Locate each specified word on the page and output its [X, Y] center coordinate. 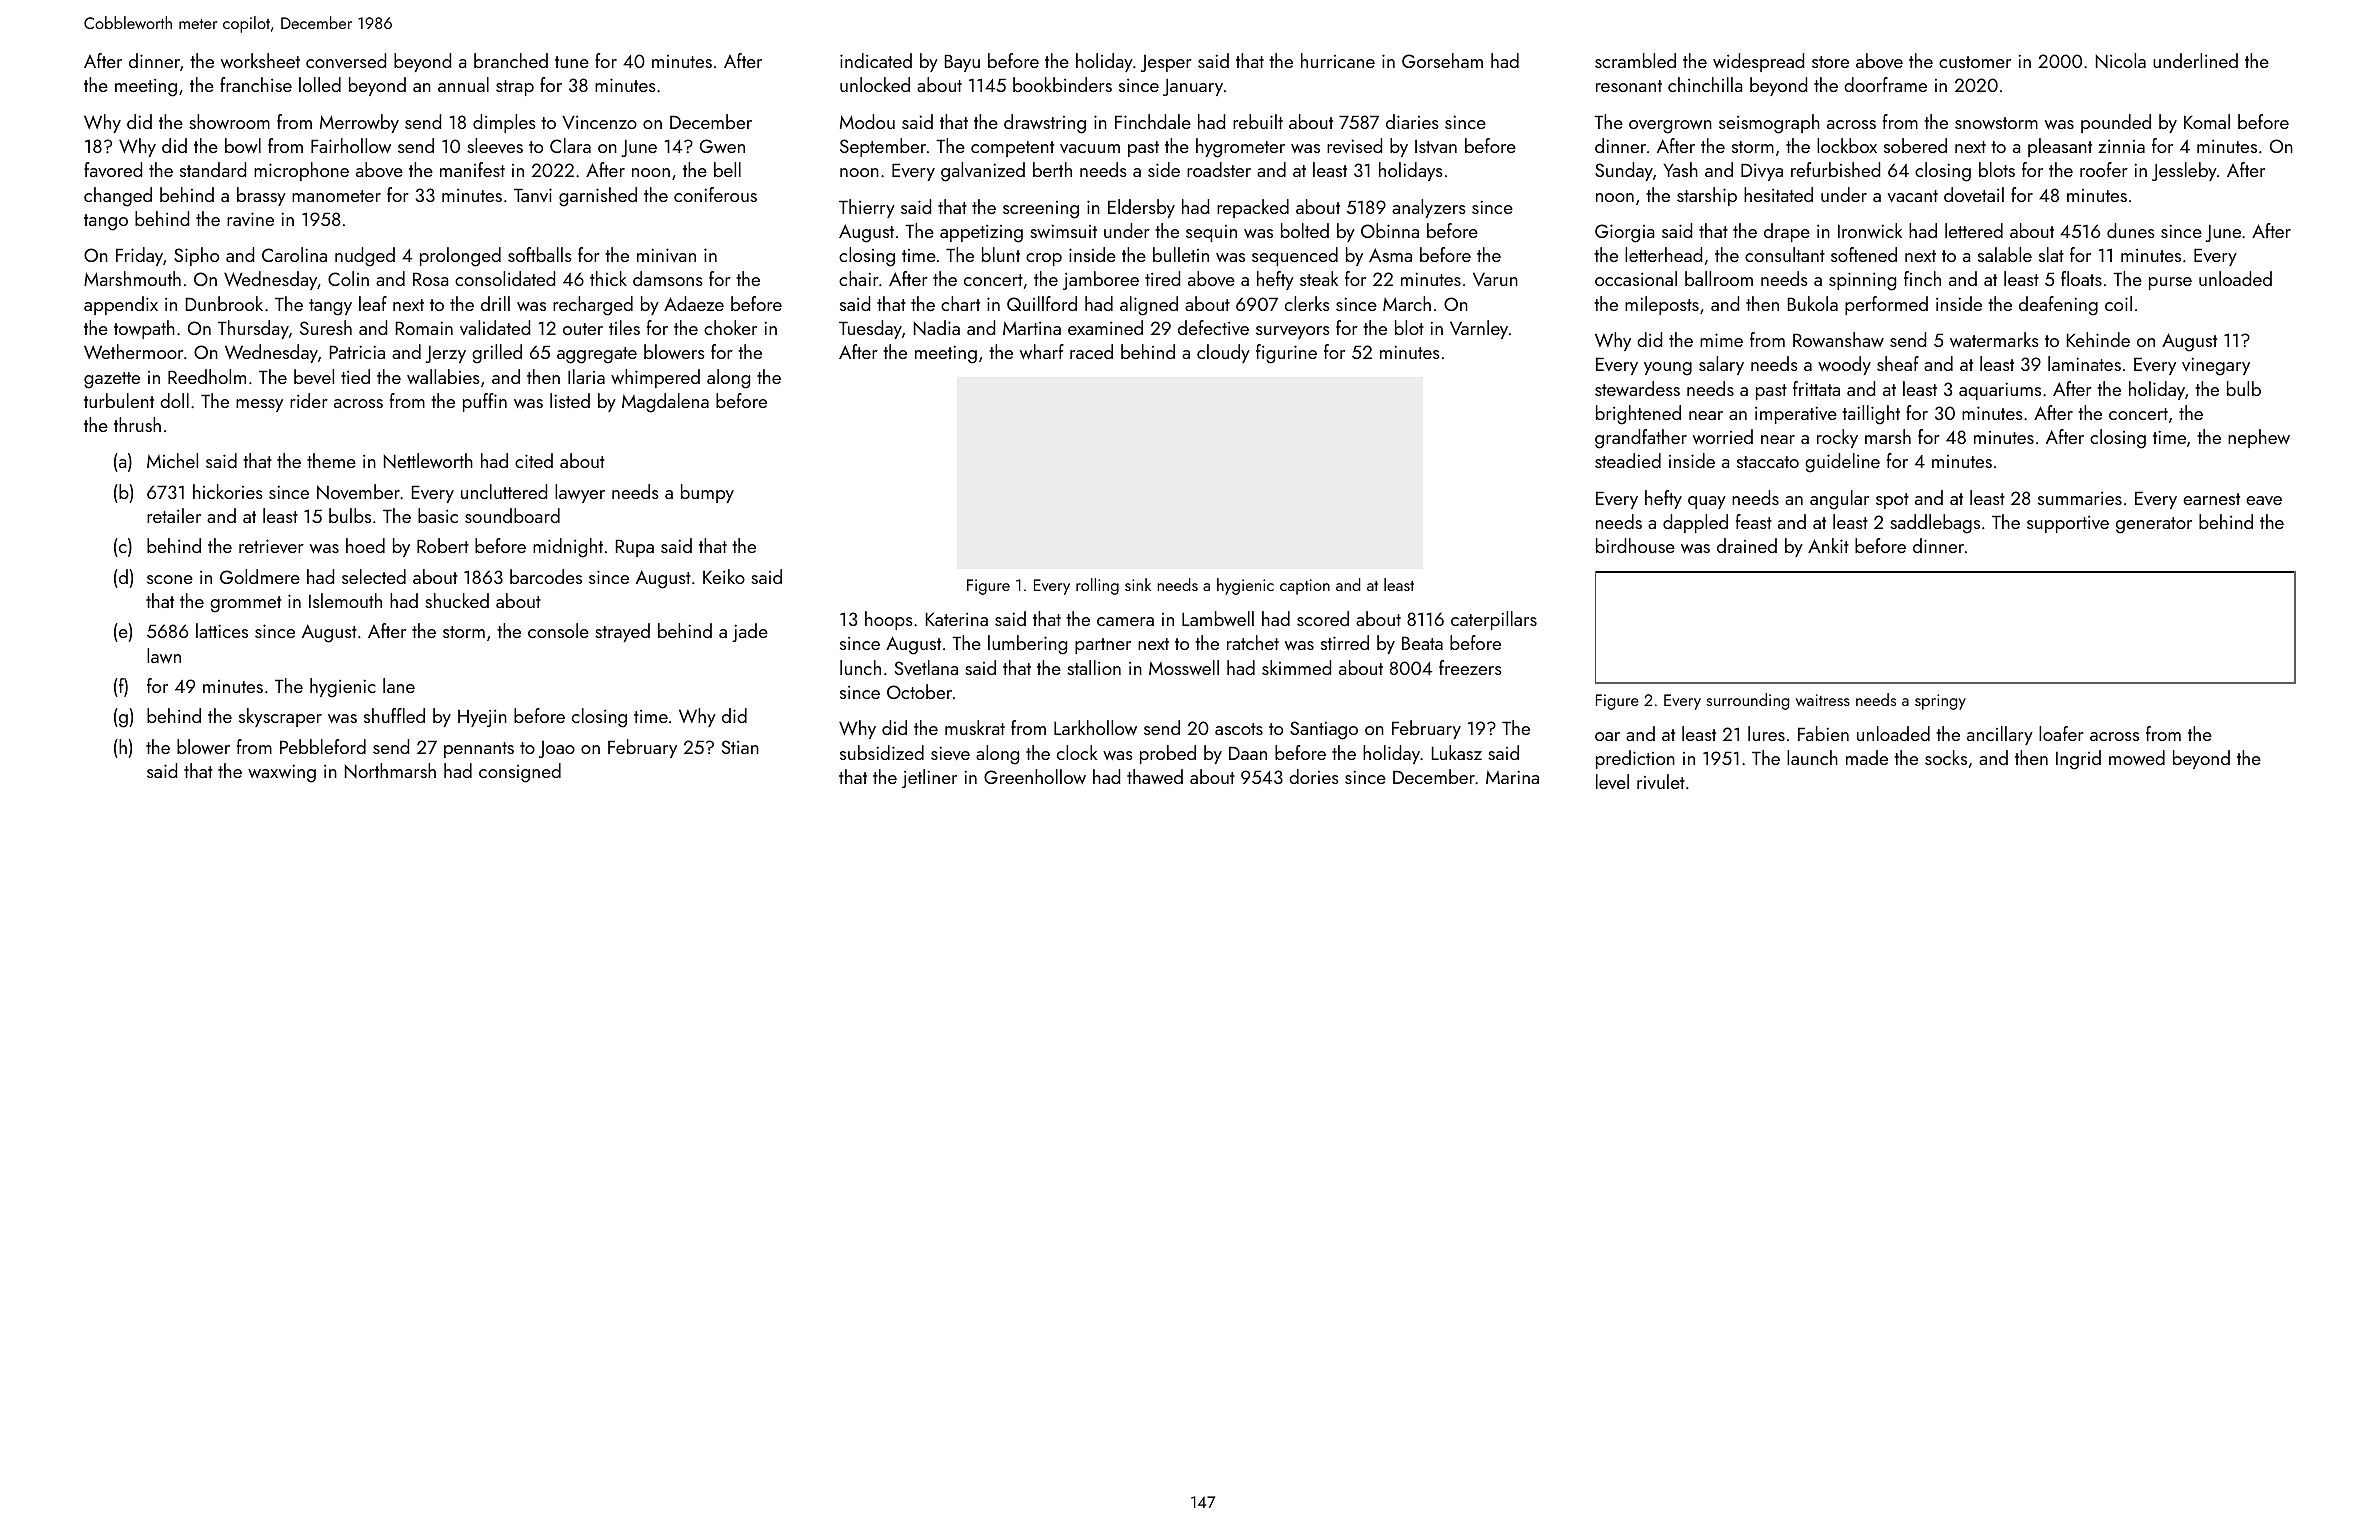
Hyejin [482, 718]
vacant [1913, 196]
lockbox [1847, 145]
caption [1305, 587]
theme [331, 460]
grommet [245, 604]
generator [2154, 525]
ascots [1239, 729]
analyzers [1429, 208]
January [1193, 87]
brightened [1638, 415]
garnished [598, 197]
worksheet [260, 60]
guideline [1842, 463]
